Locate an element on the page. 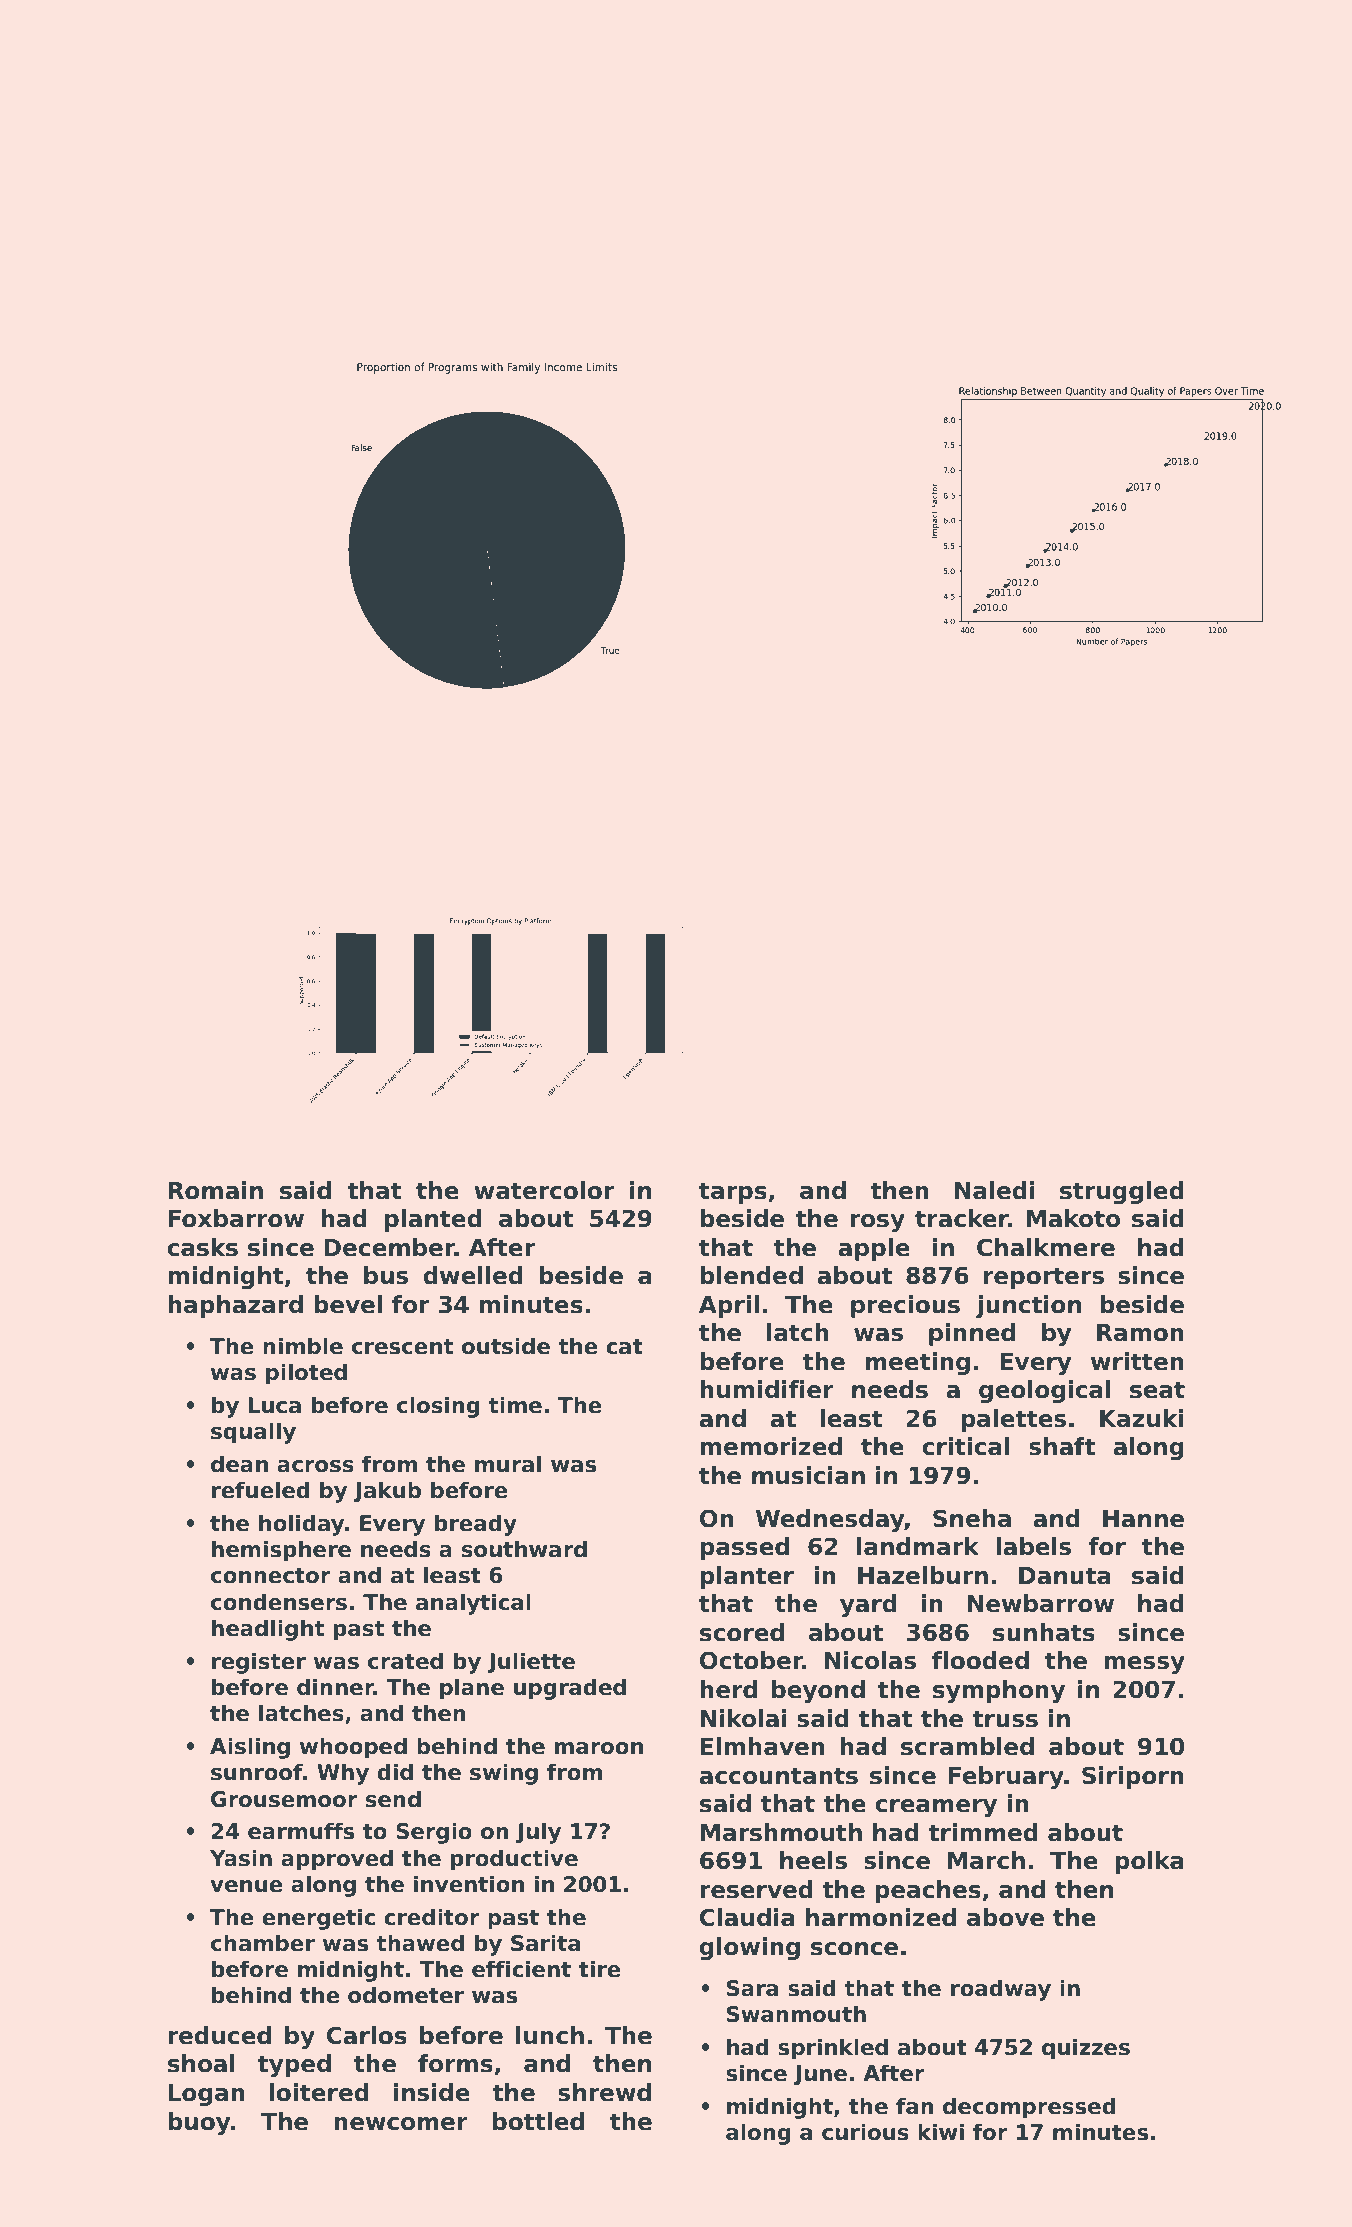 This document has width=1352, height=2227. geological is located at coordinates (1044, 1391).
